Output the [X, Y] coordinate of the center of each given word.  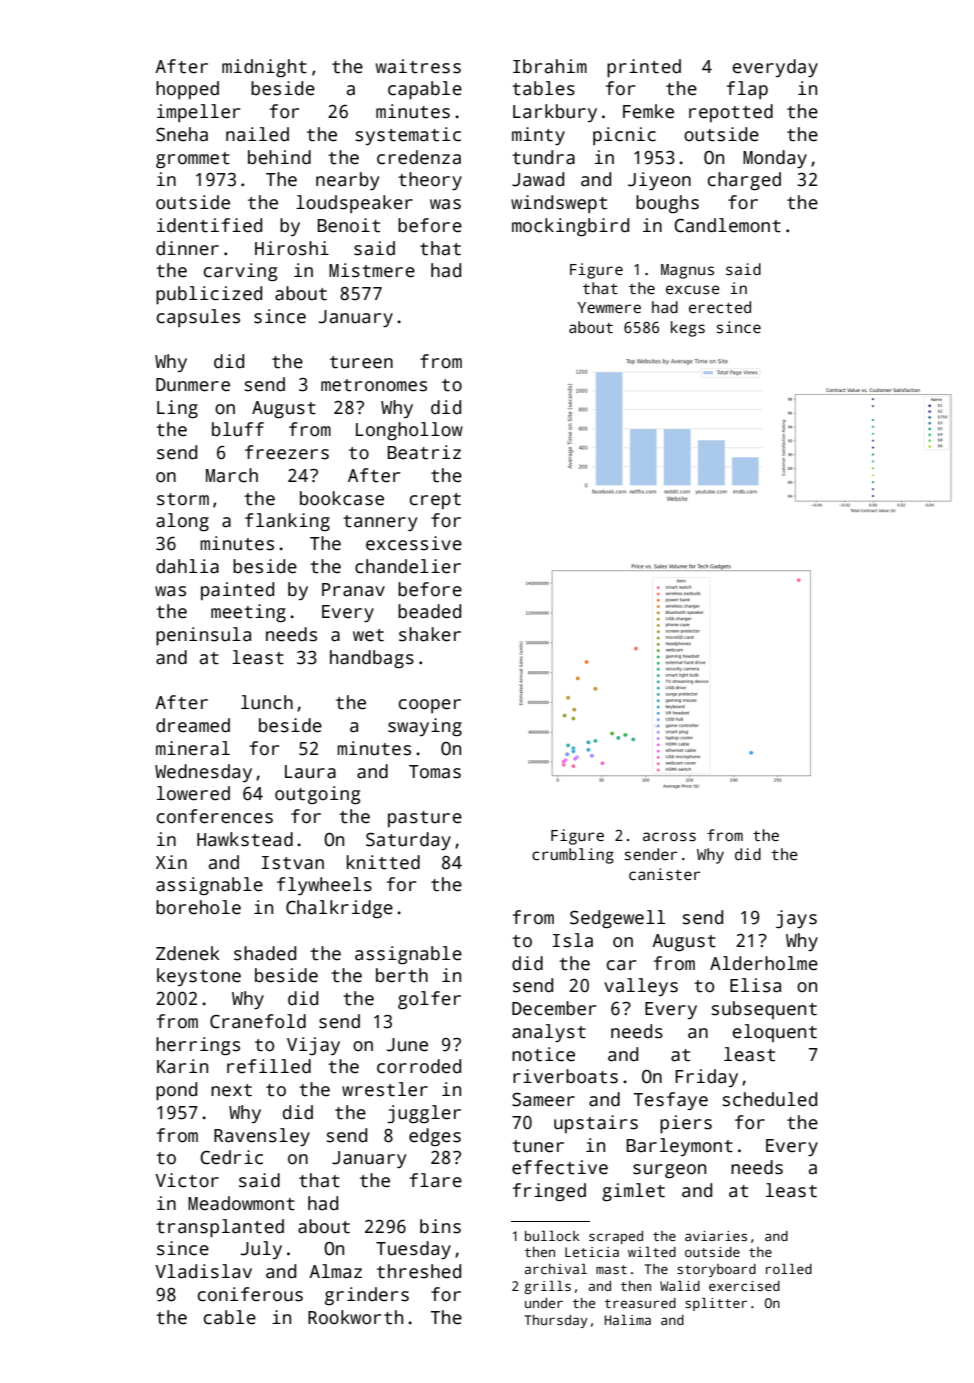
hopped [187, 90]
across [669, 836]
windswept [559, 204]
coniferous [250, 1294]
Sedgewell [617, 919]
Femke [648, 111]
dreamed [193, 725]
